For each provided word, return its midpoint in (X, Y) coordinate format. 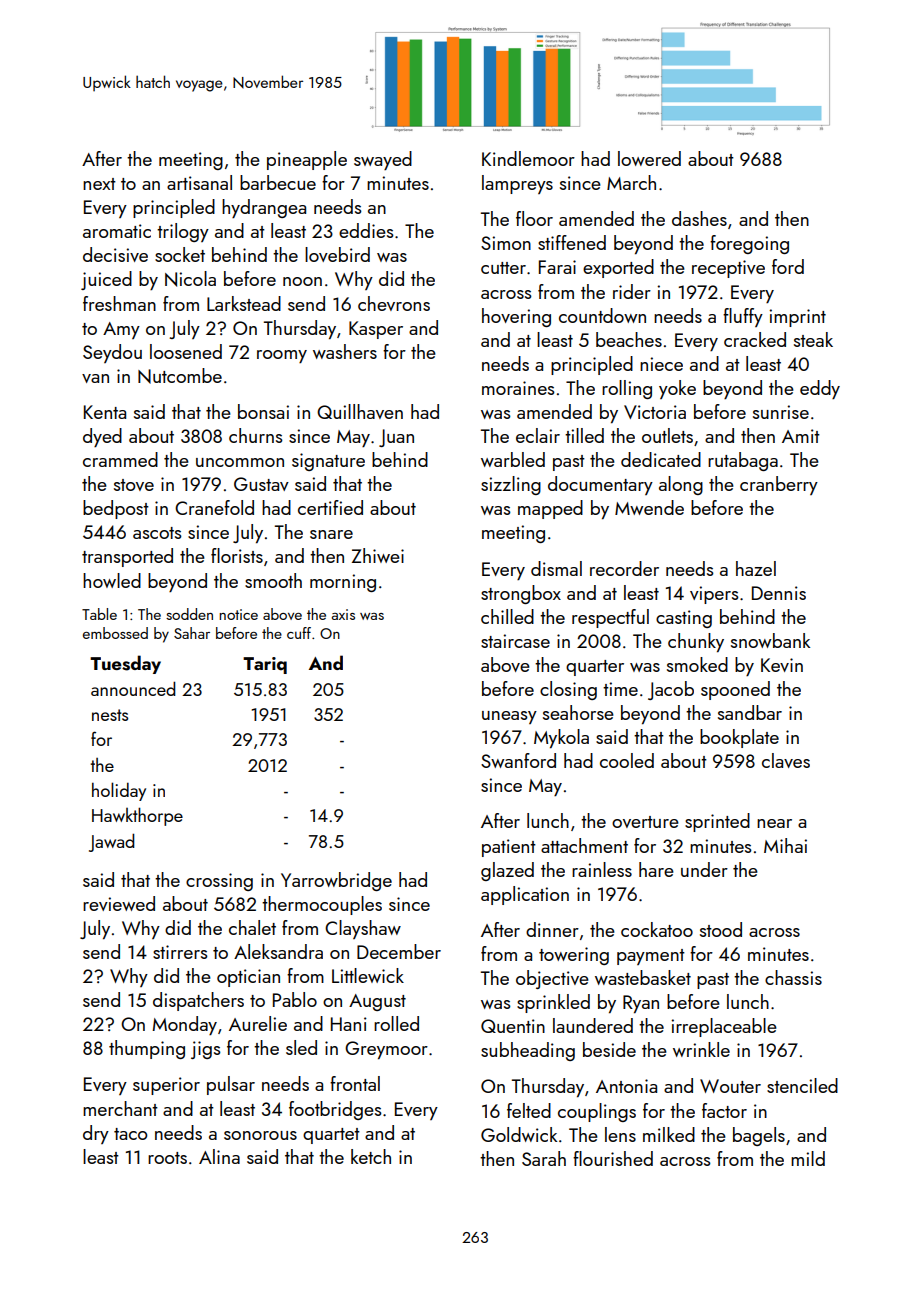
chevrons (394, 303)
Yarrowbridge (336, 881)
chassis (793, 977)
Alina (219, 1156)
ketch (371, 1156)
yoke (677, 389)
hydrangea (264, 208)
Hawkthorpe (137, 816)
